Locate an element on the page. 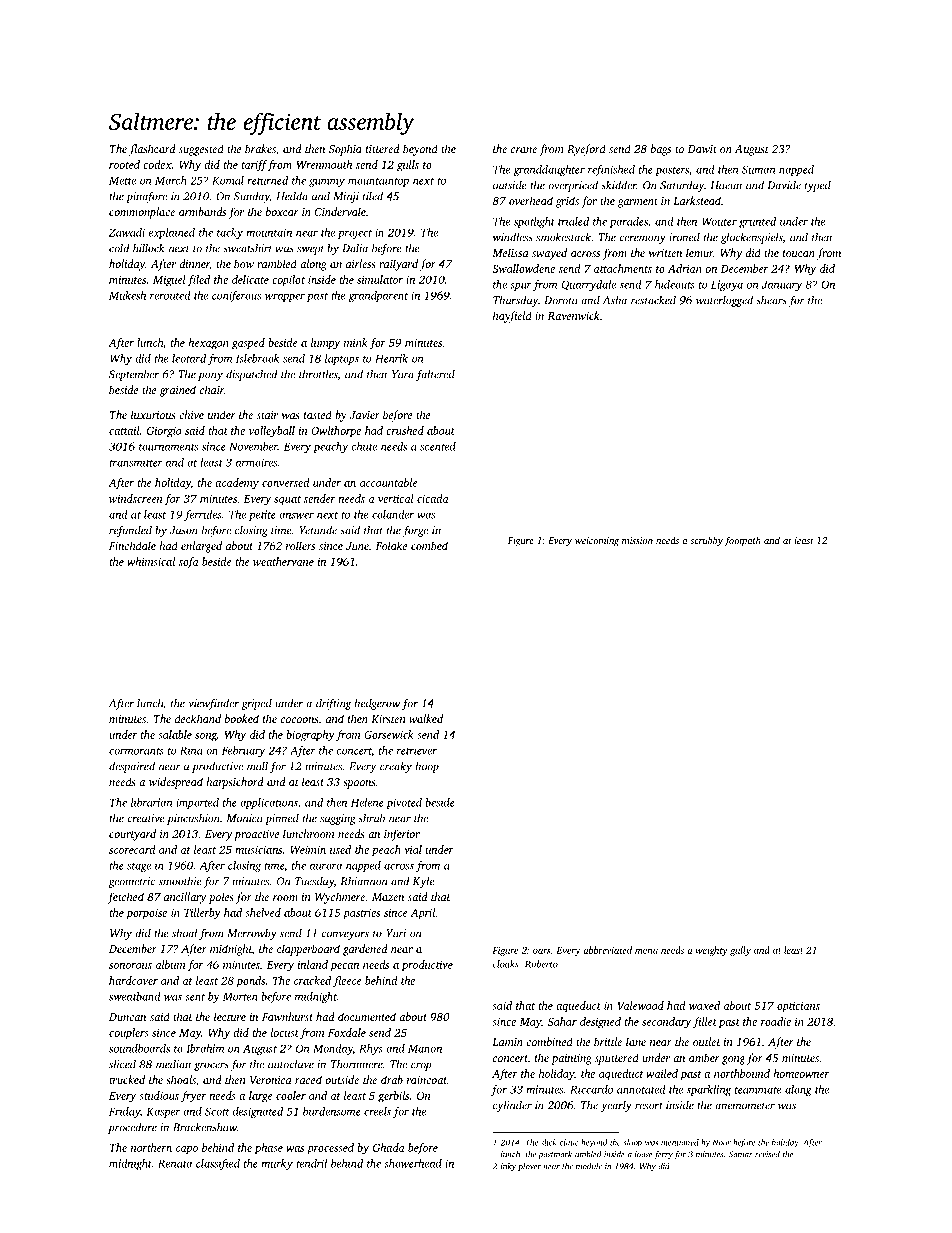 This document has height=1233, width=952. Dawit is located at coordinates (702, 149).
